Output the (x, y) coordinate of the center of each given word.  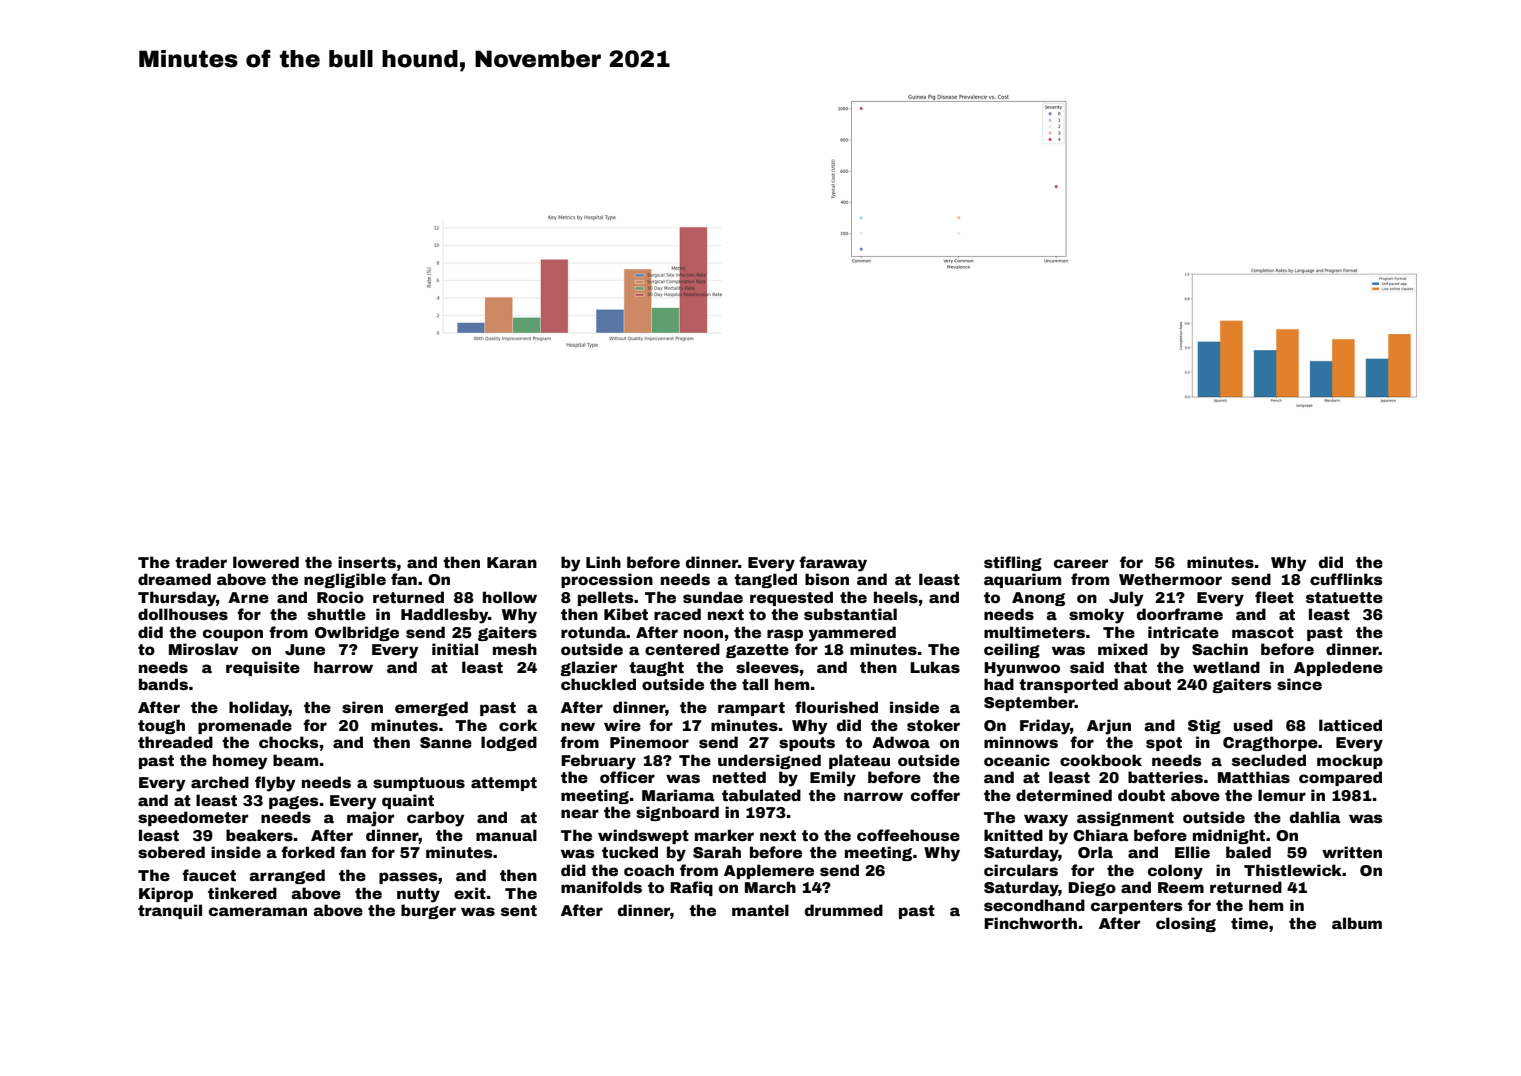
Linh (603, 562)
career (1081, 563)
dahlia (1315, 817)
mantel (760, 910)
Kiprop (166, 894)
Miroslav (203, 649)
